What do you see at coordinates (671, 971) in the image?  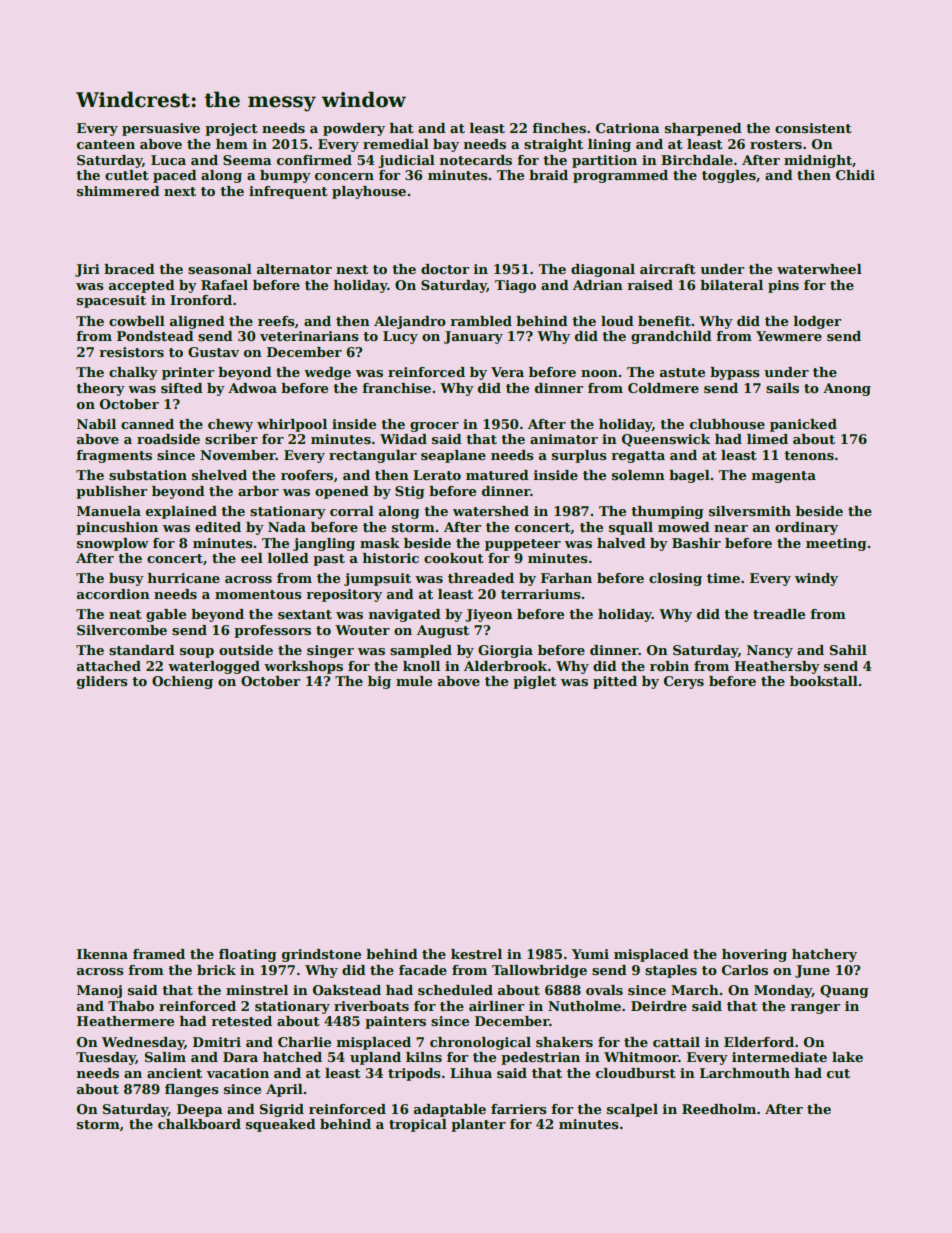 I see `staples` at bounding box center [671, 971].
